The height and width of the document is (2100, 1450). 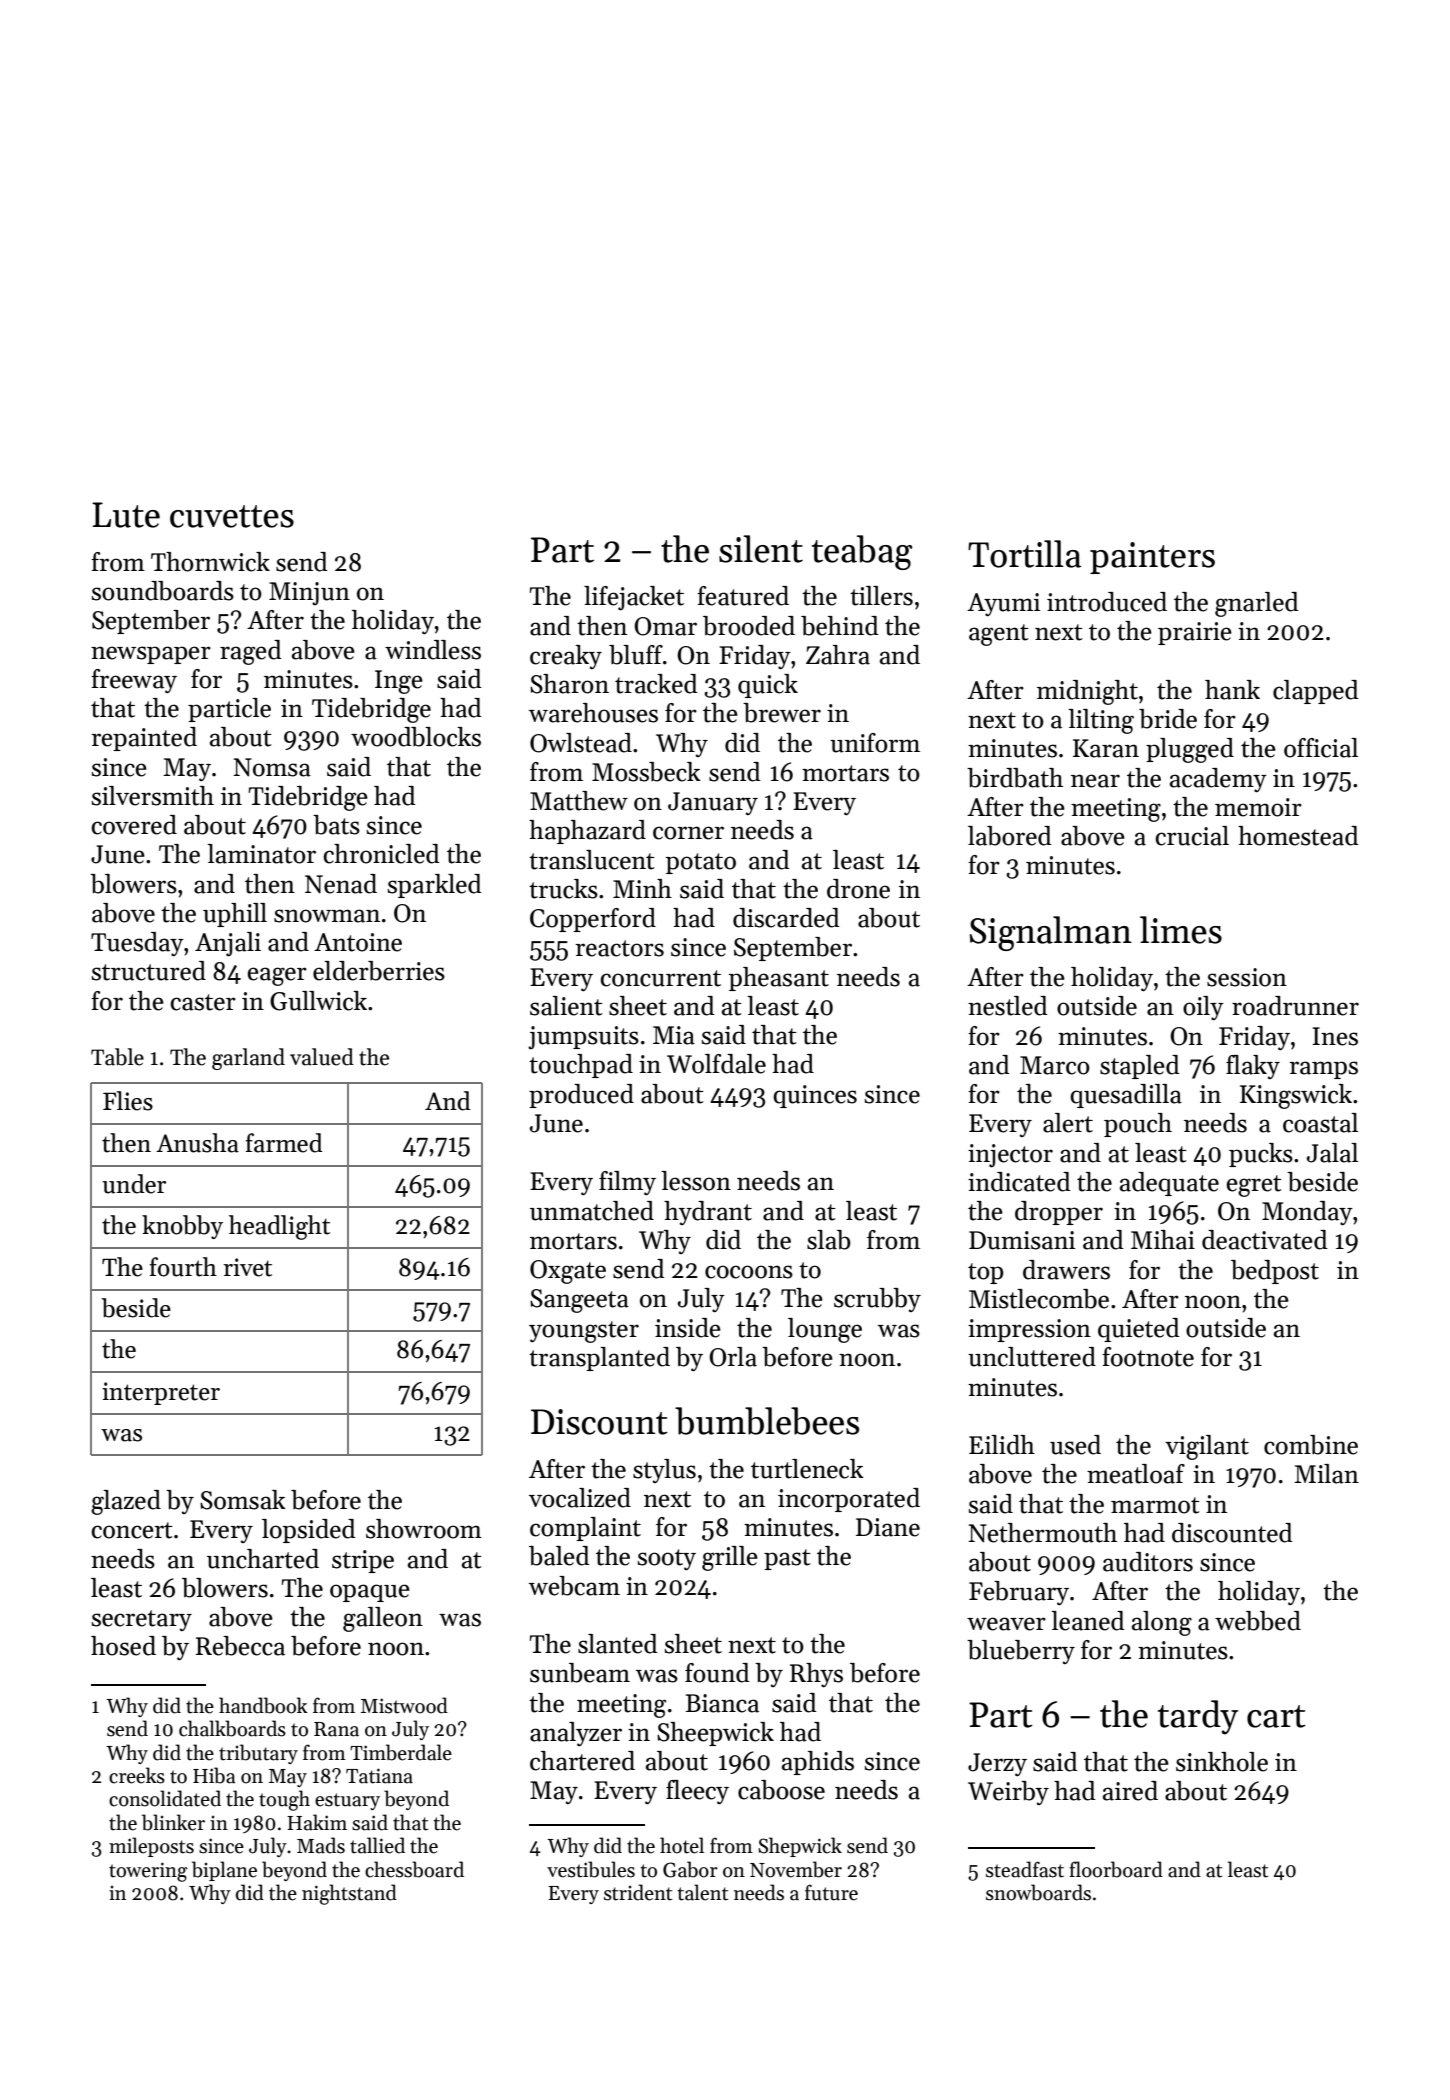 What do you see at coordinates (1258, 1621) in the document?
I see `webbed` at bounding box center [1258, 1621].
